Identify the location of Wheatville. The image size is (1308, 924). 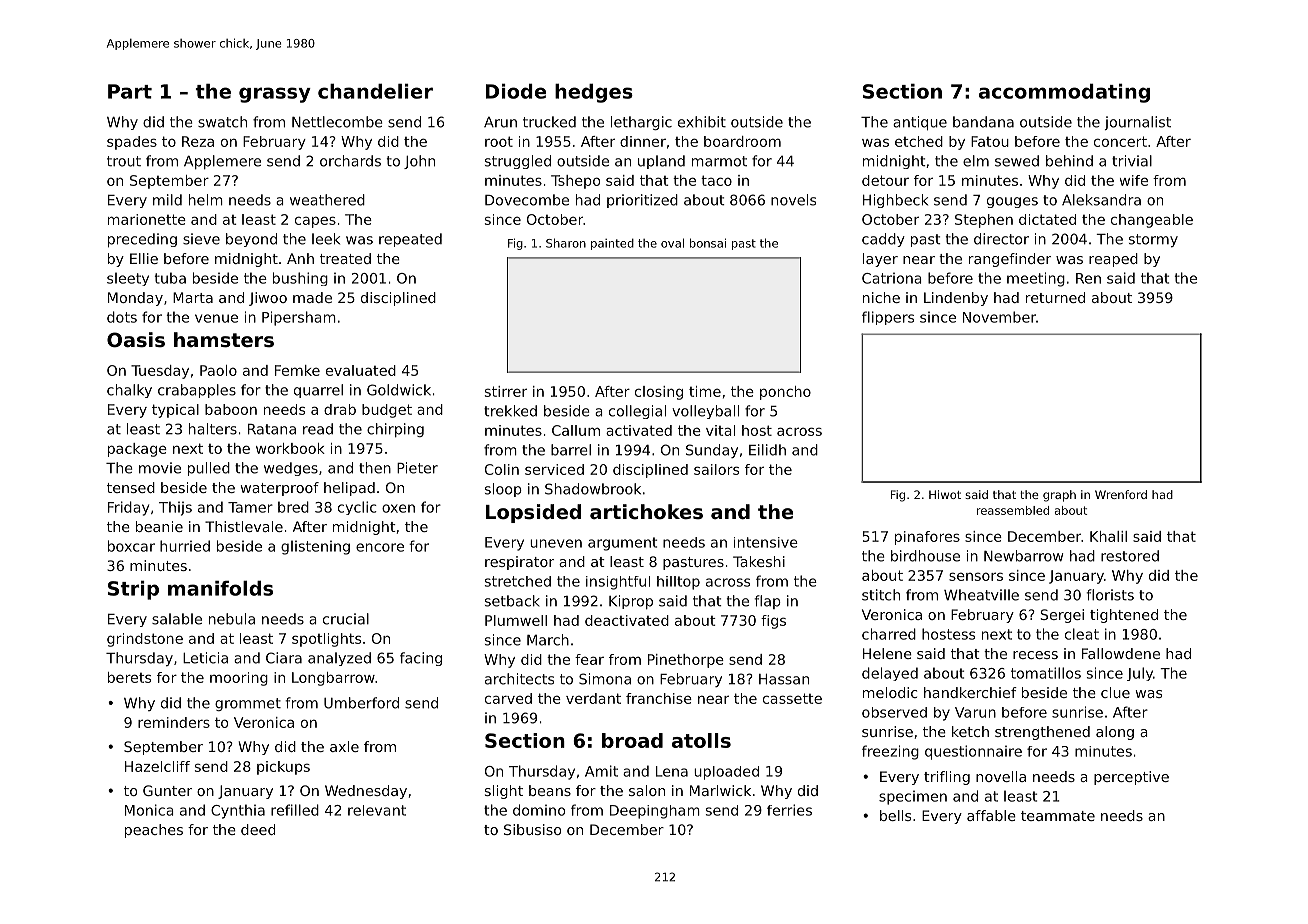
(981, 595).
